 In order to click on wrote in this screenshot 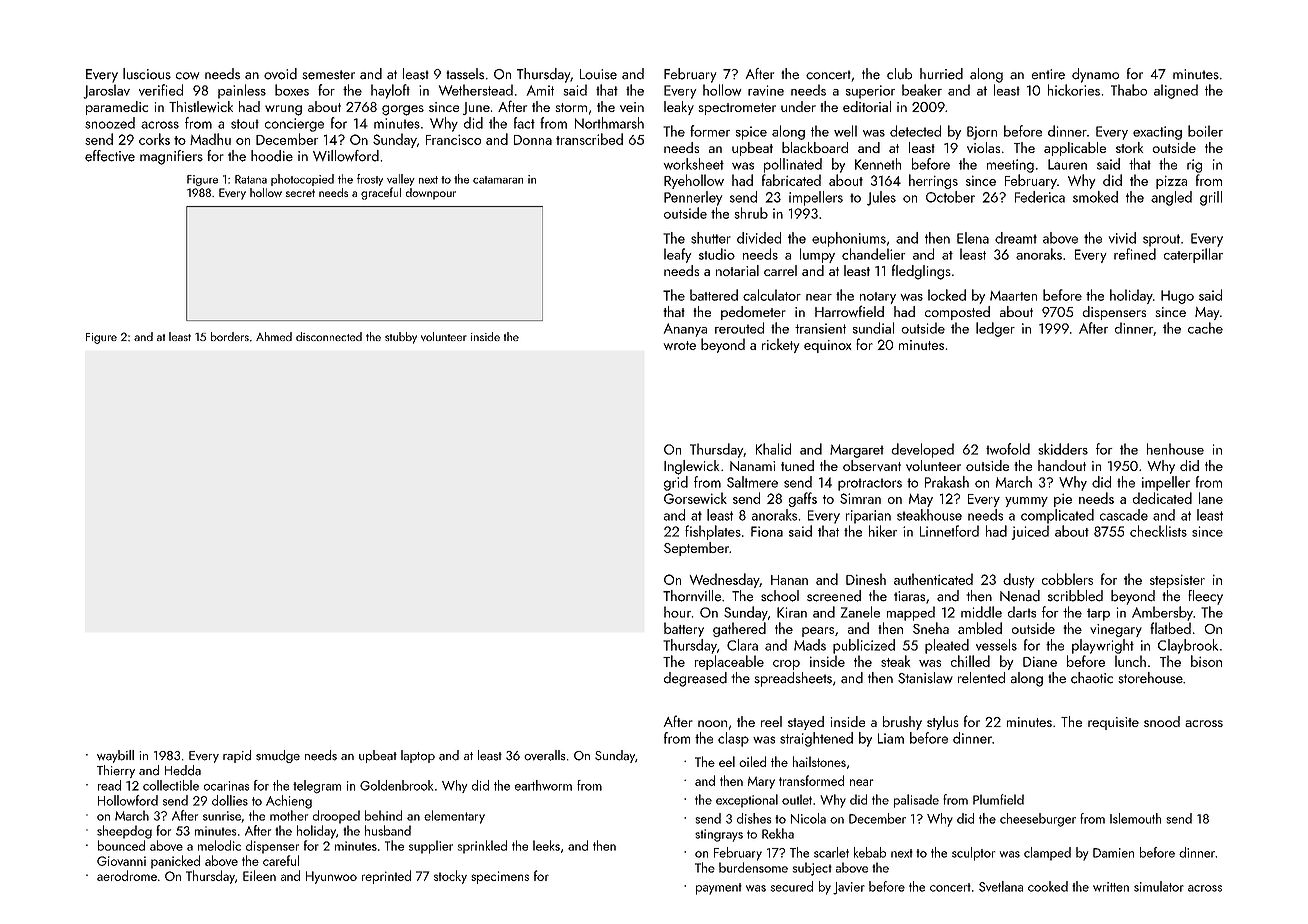, I will do `click(680, 345)`.
